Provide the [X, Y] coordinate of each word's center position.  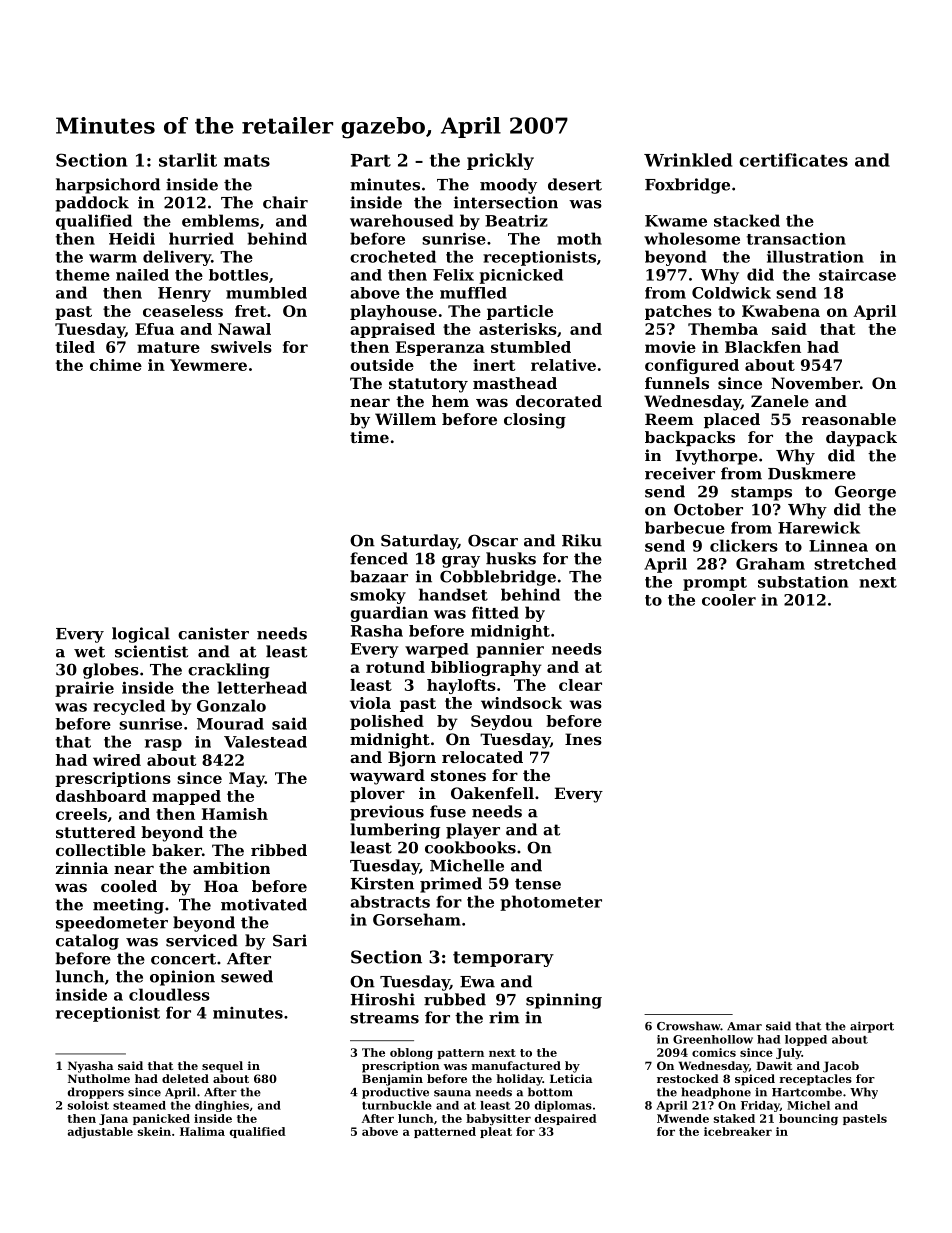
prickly [500, 161]
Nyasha [90, 1067]
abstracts [390, 901]
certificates [793, 160]
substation [803, 582]
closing [535, 421]
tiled [75, 347]
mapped [186, 797]
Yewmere [208, 365]
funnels [677, 383]
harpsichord [108, 186]
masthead [515, 383]
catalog [87, 942]
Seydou [501, 722]
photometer [551, 903]
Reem [669, 419]
